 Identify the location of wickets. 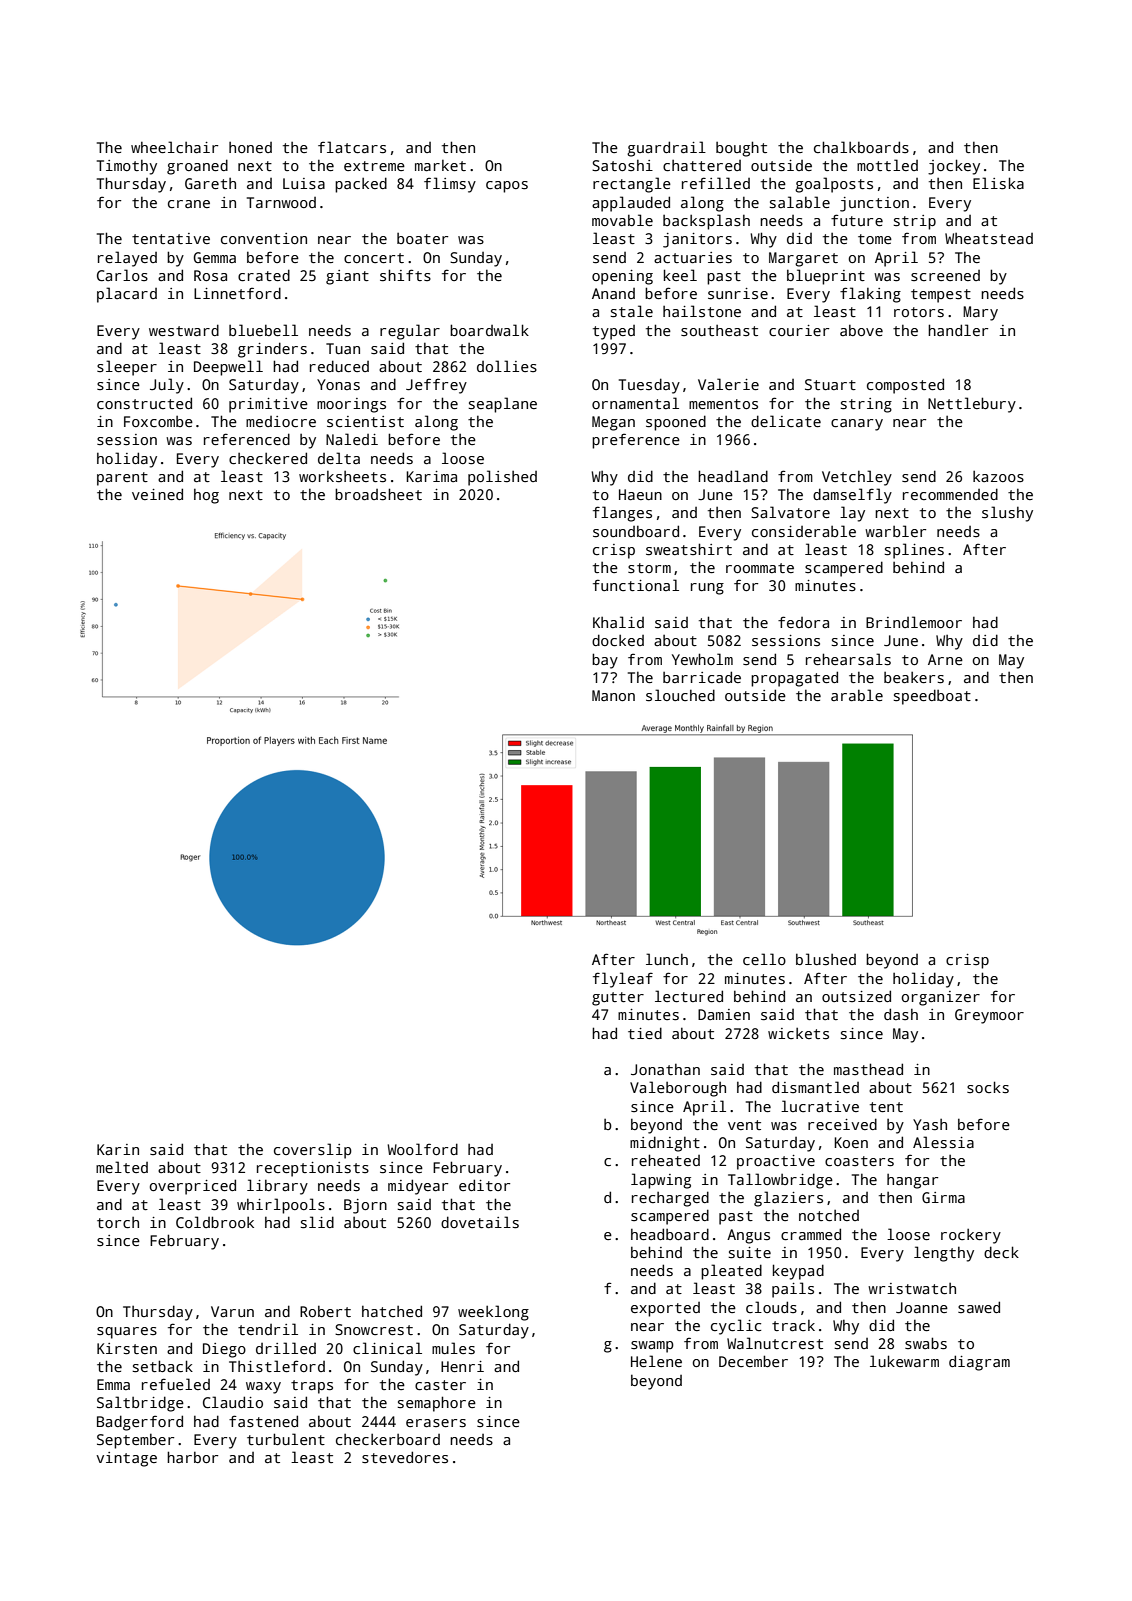
(798, 1033).
